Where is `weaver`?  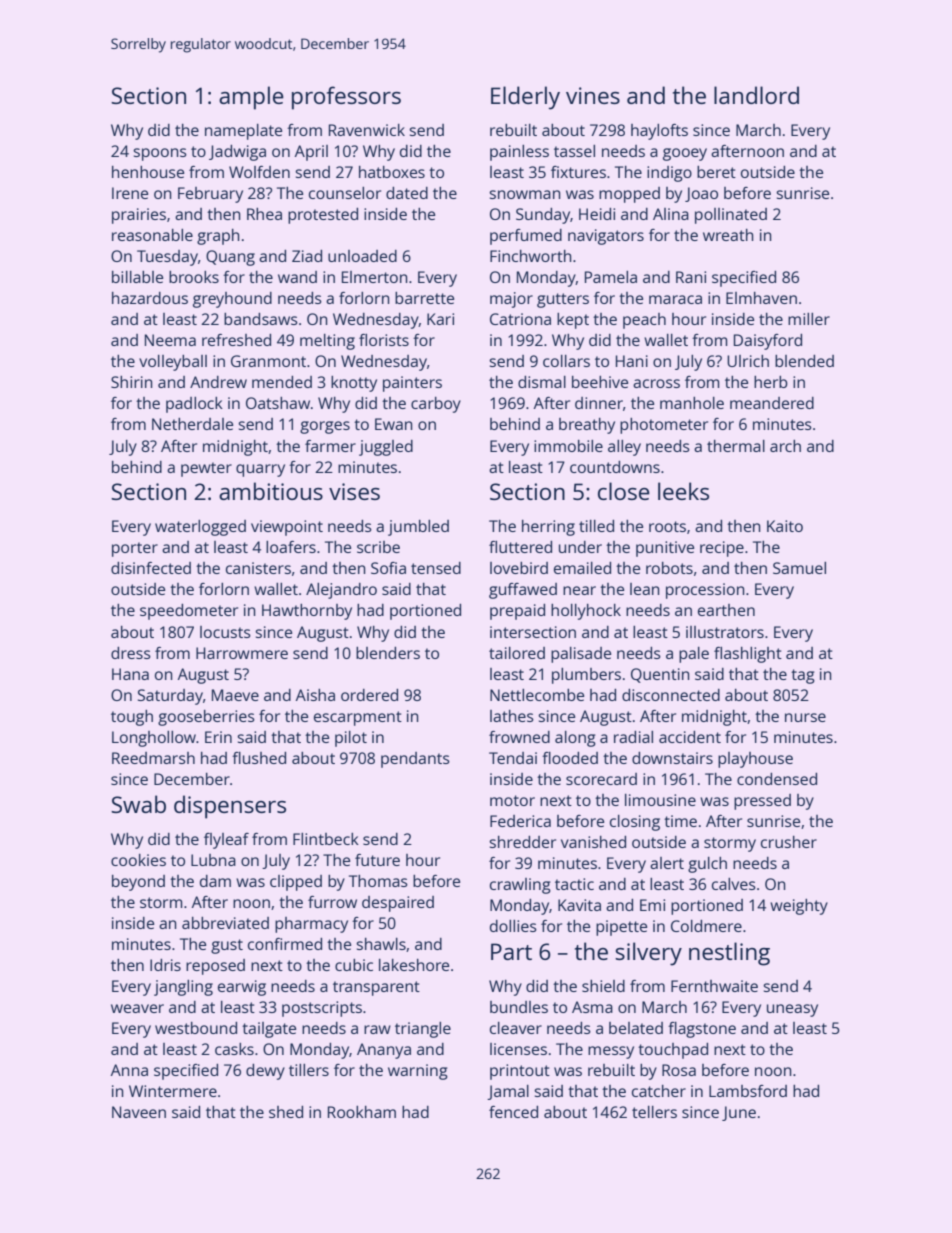
weaver is located at coordinates (137, 1008).
